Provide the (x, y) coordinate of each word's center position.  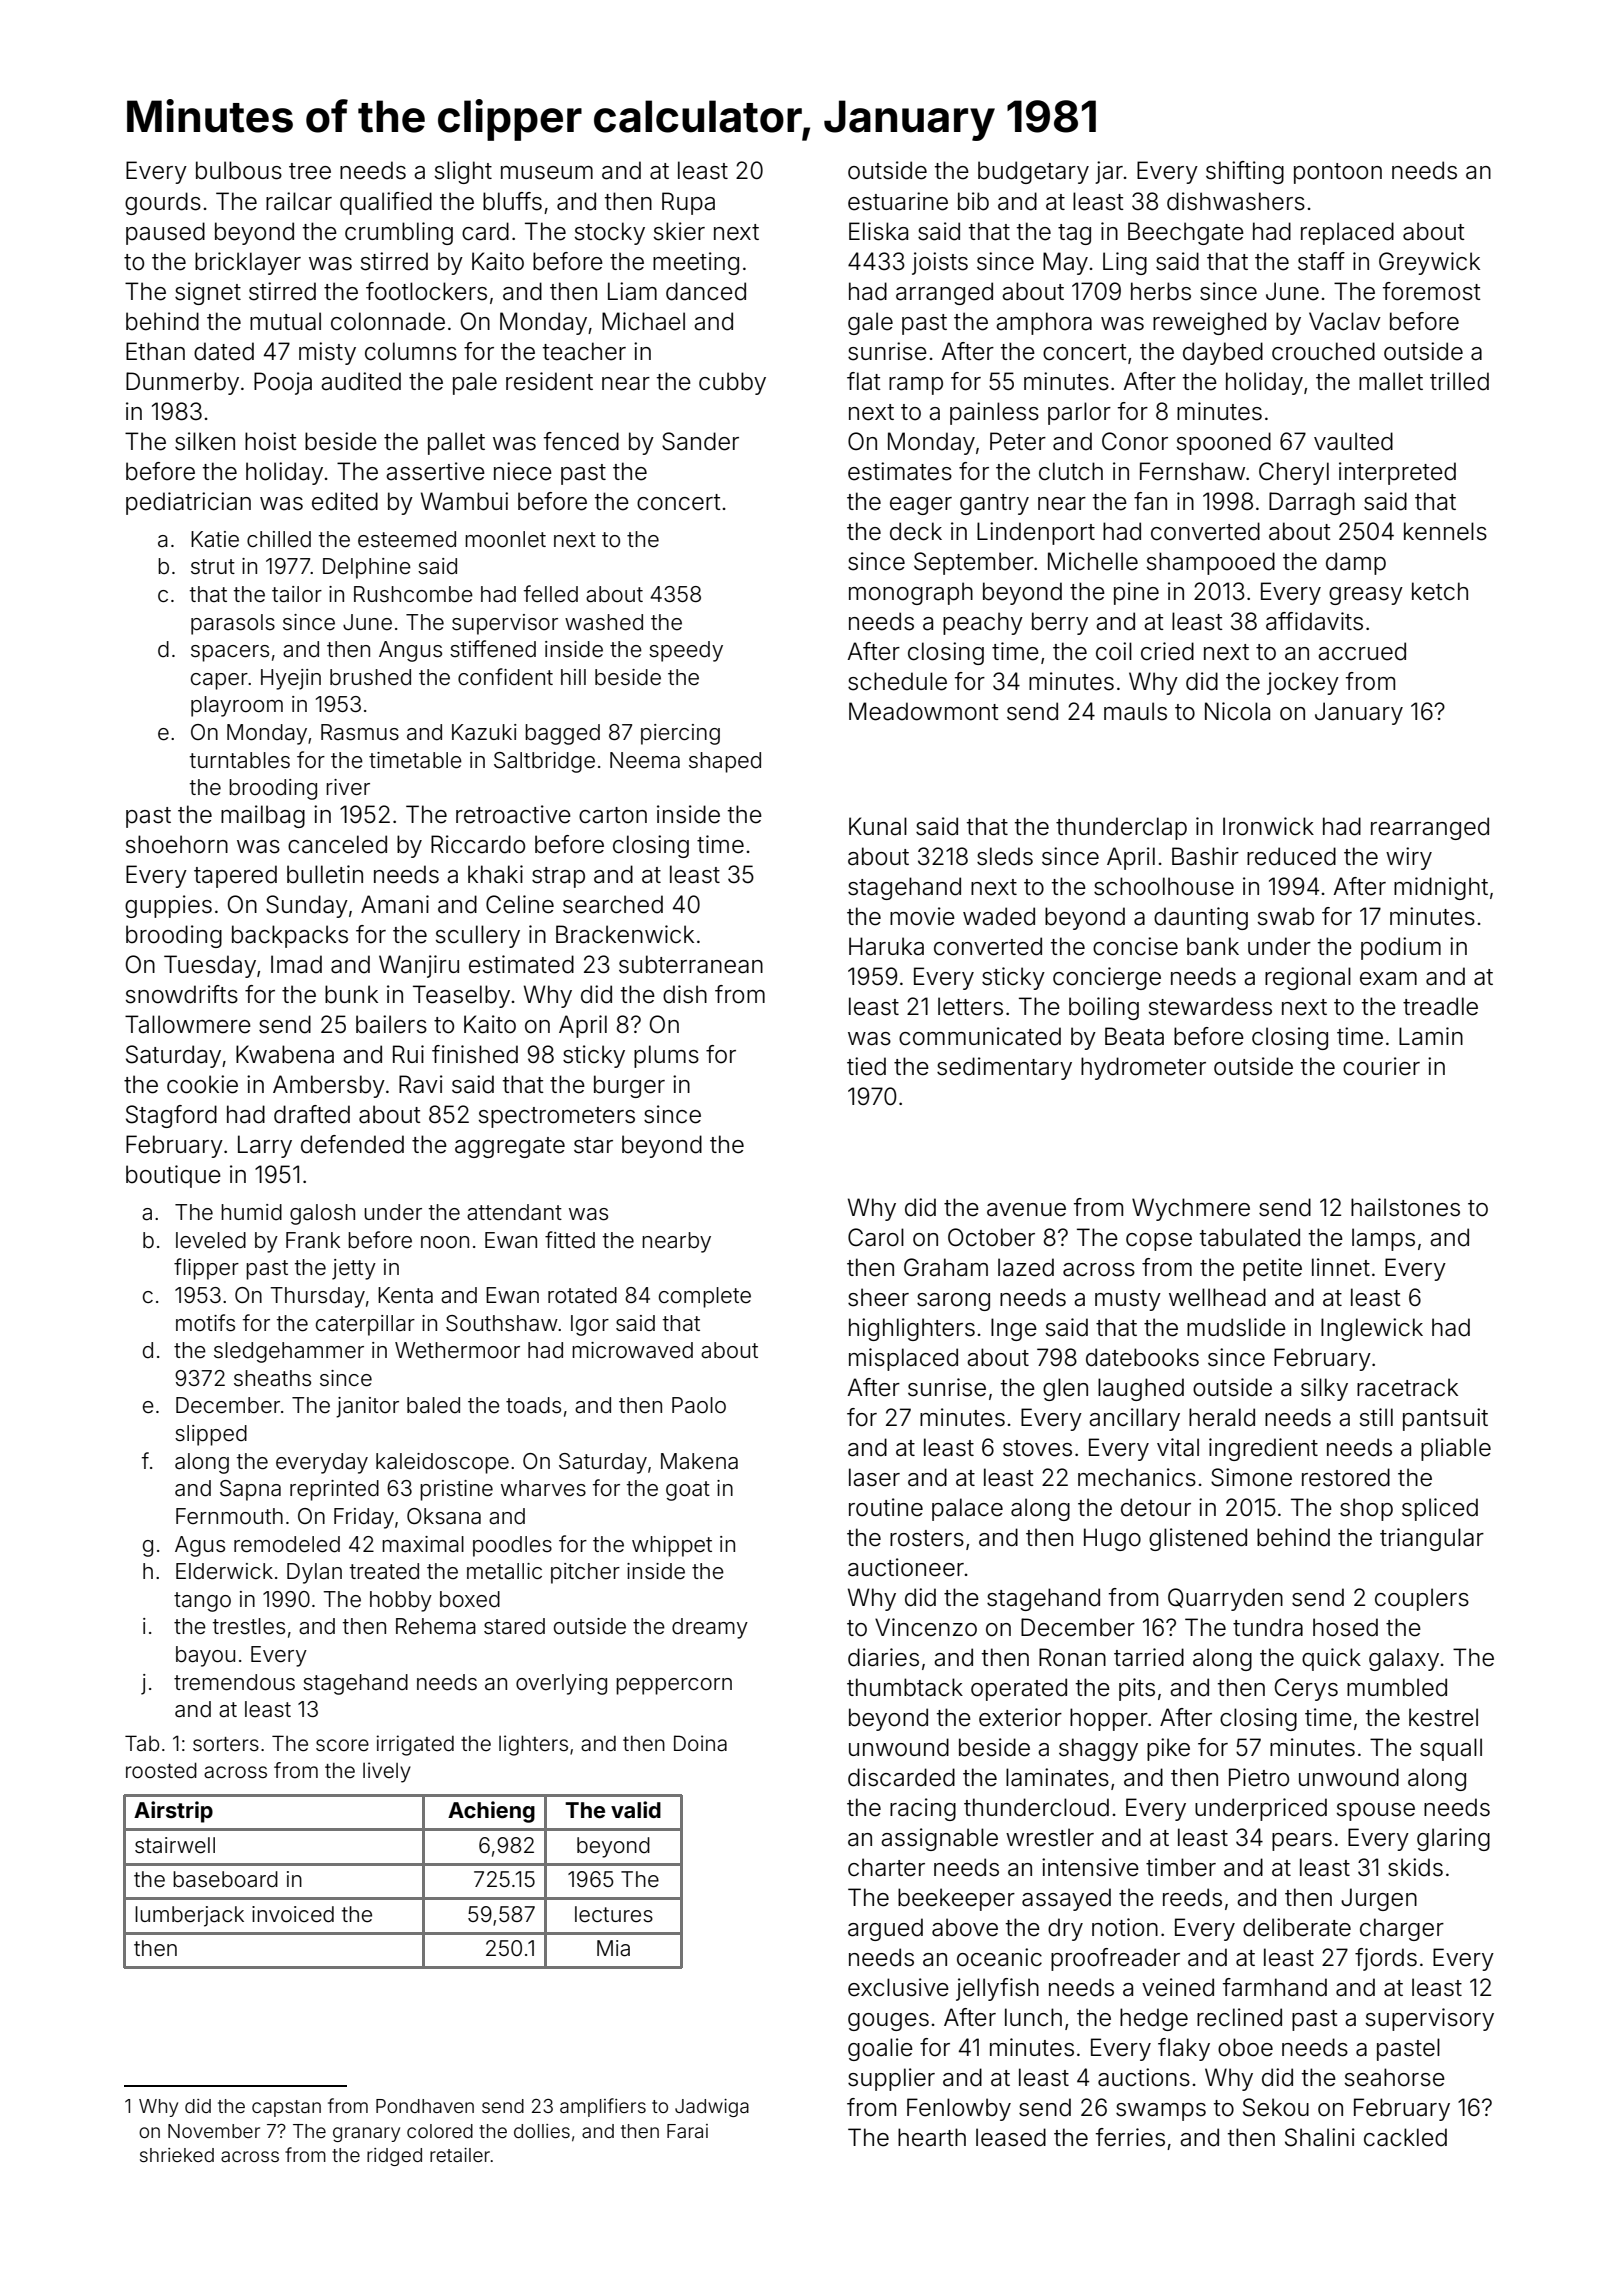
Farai (687, 2131)
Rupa (688, 203)
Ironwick (1268, 826)
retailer (460, 2155)
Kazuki (484, 732)
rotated (582, 1295)
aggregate (510, 1147)
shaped (725, 762)
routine (886, 1507)
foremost (1432, 291)
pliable (1456, 1449)
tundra (1268, 1627)
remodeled (287, 1544)
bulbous (239, 170)
